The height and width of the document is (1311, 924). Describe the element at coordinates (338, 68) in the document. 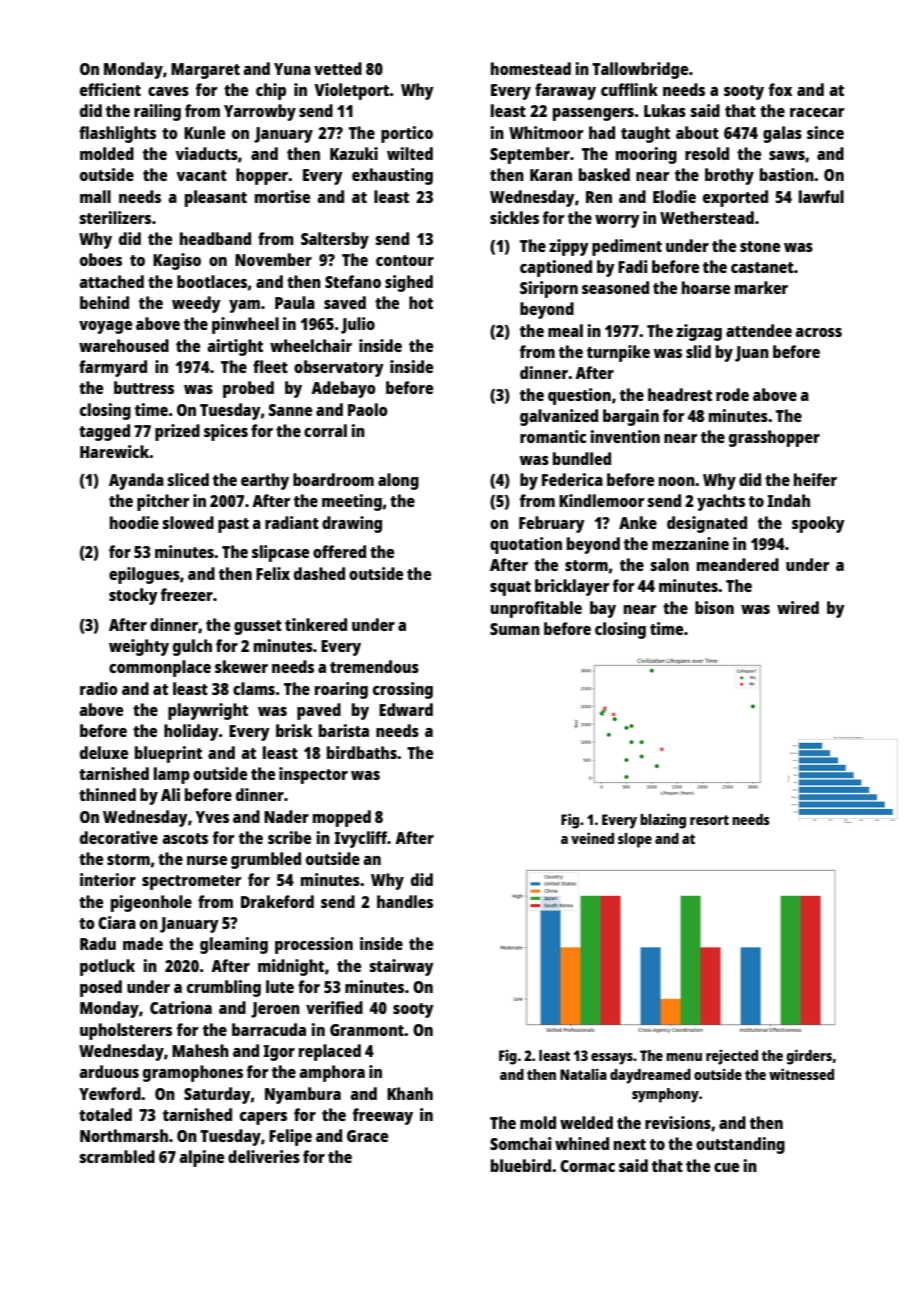

I see `vetted` at that location.
